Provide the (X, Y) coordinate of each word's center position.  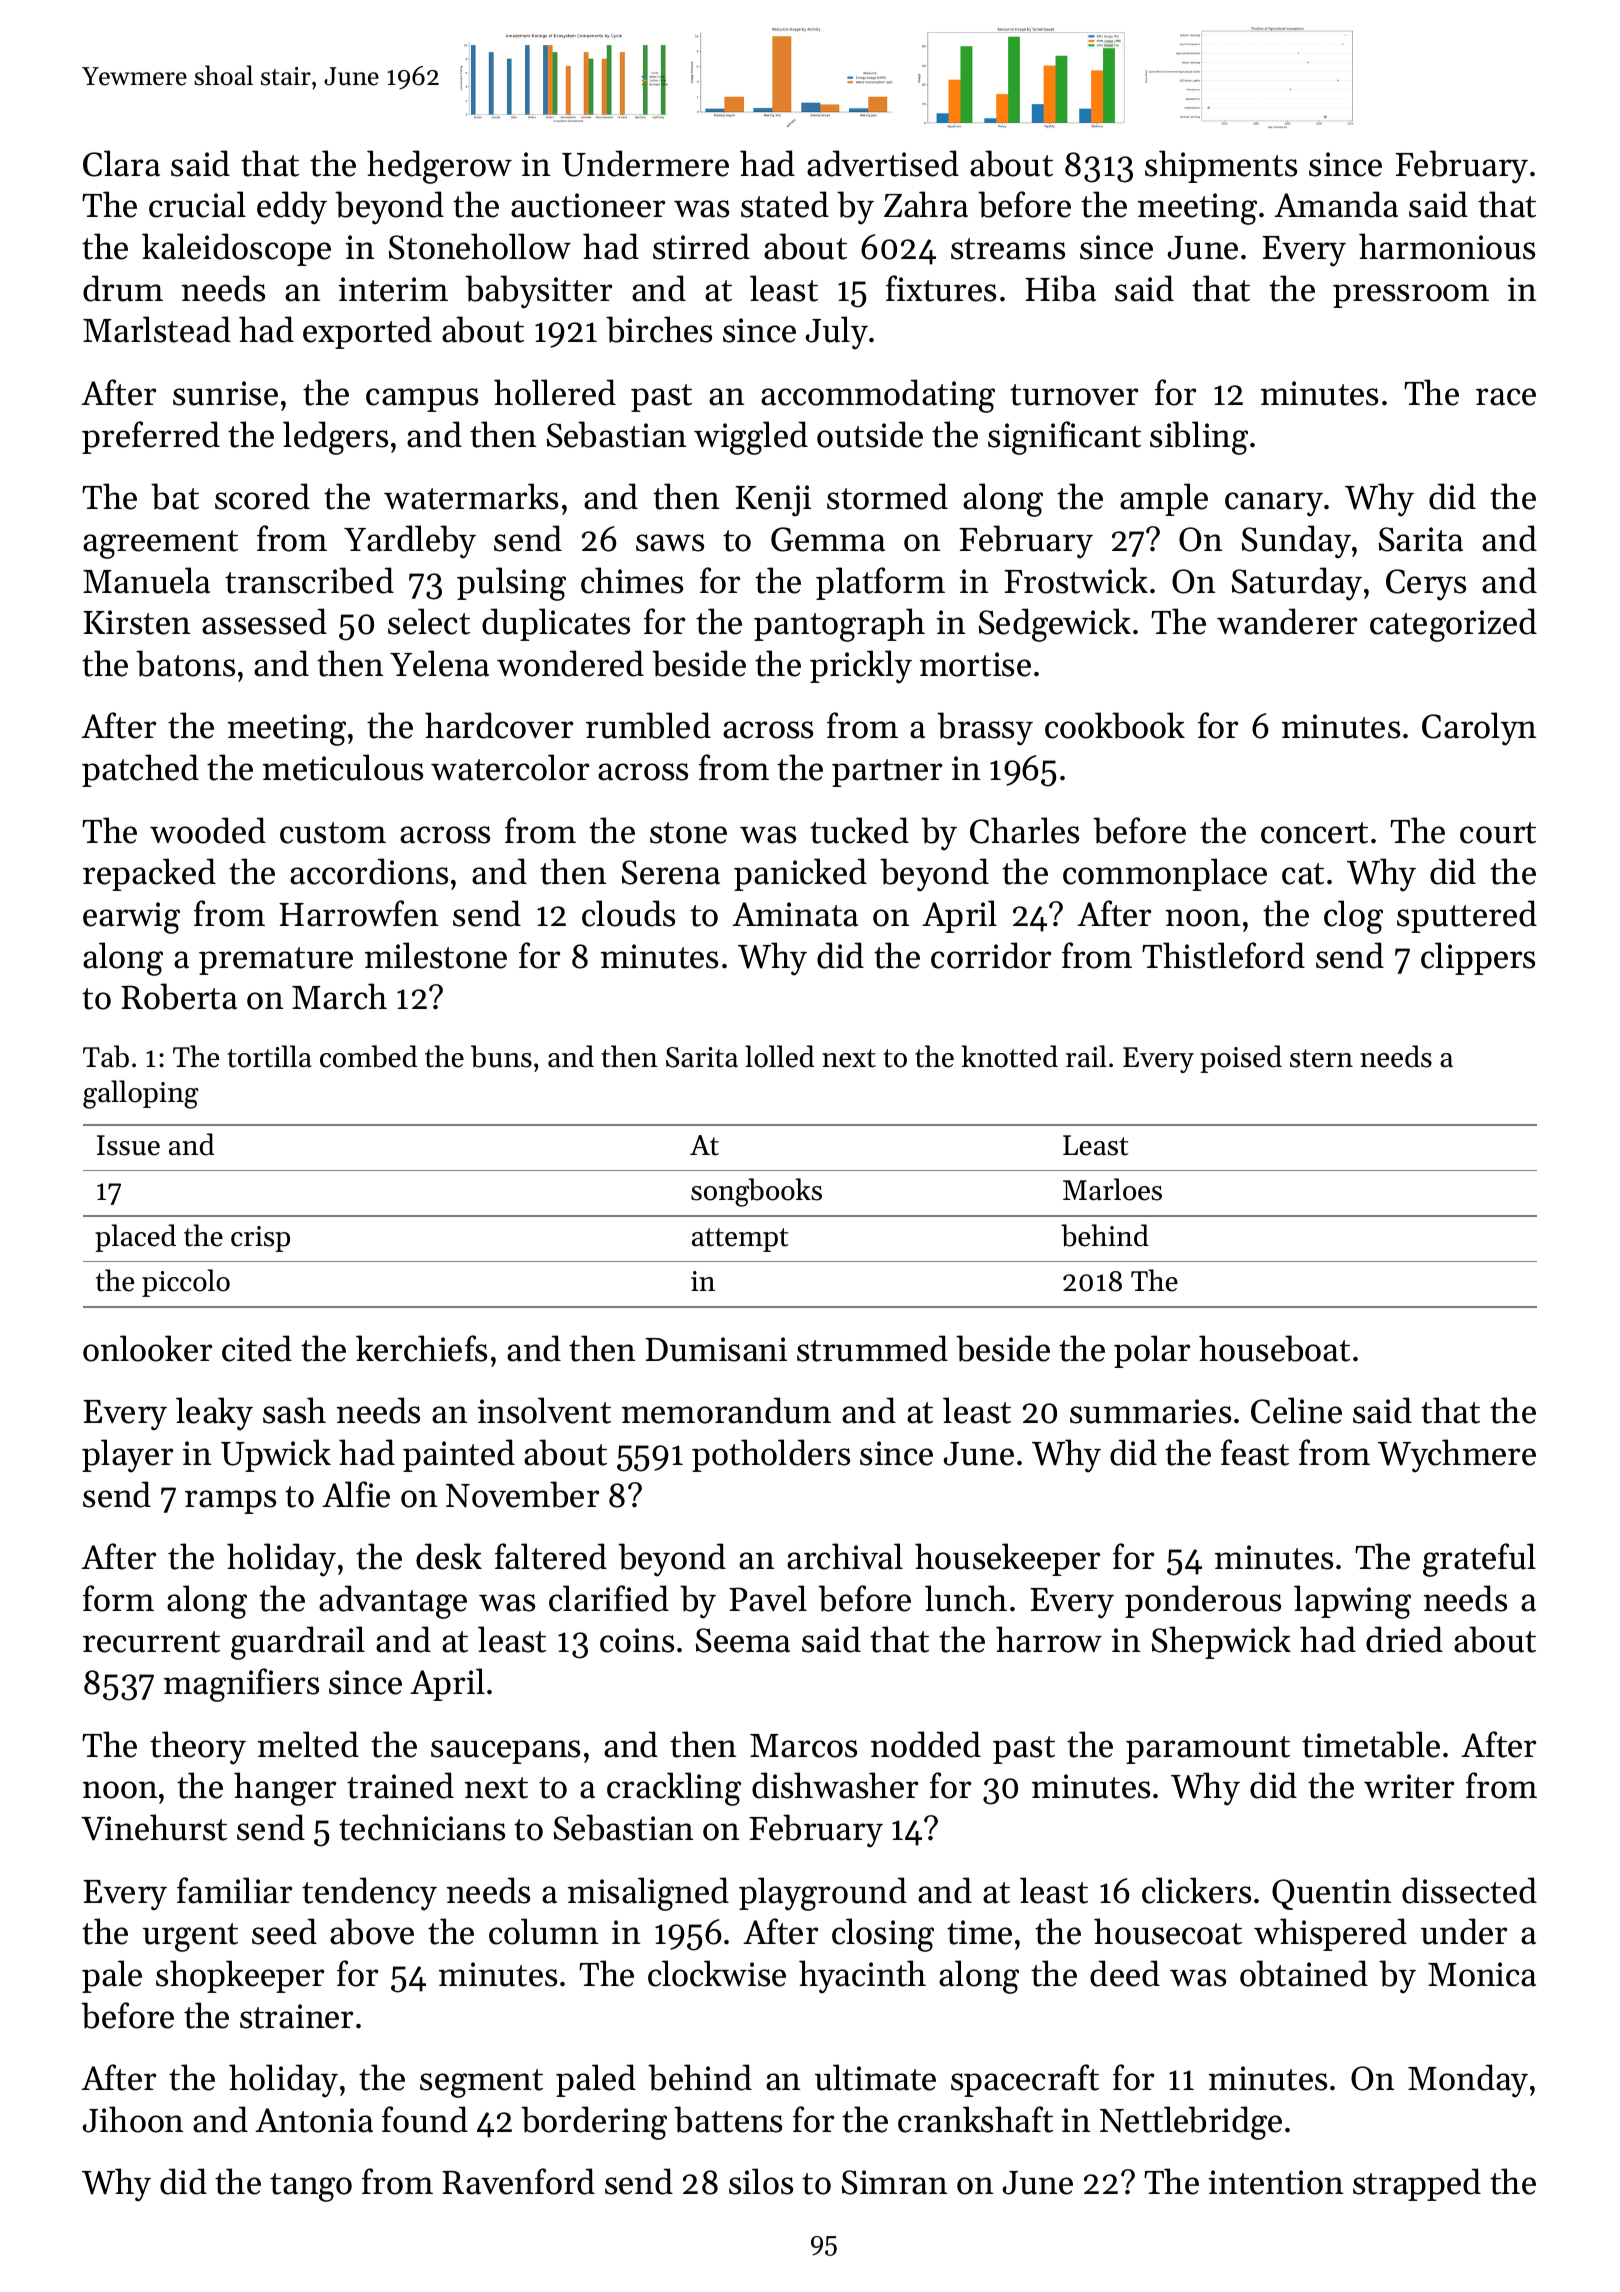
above (372, 1931)
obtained (1304, 1973)
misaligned (648, 1894)
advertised (883, 163)
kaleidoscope (236, 249)
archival (845, 1556)
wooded (208, 830)
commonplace (1165, 874)
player (127, 1456)
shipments (1221, 166)
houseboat (1274, 1348)
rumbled (648, 725)
